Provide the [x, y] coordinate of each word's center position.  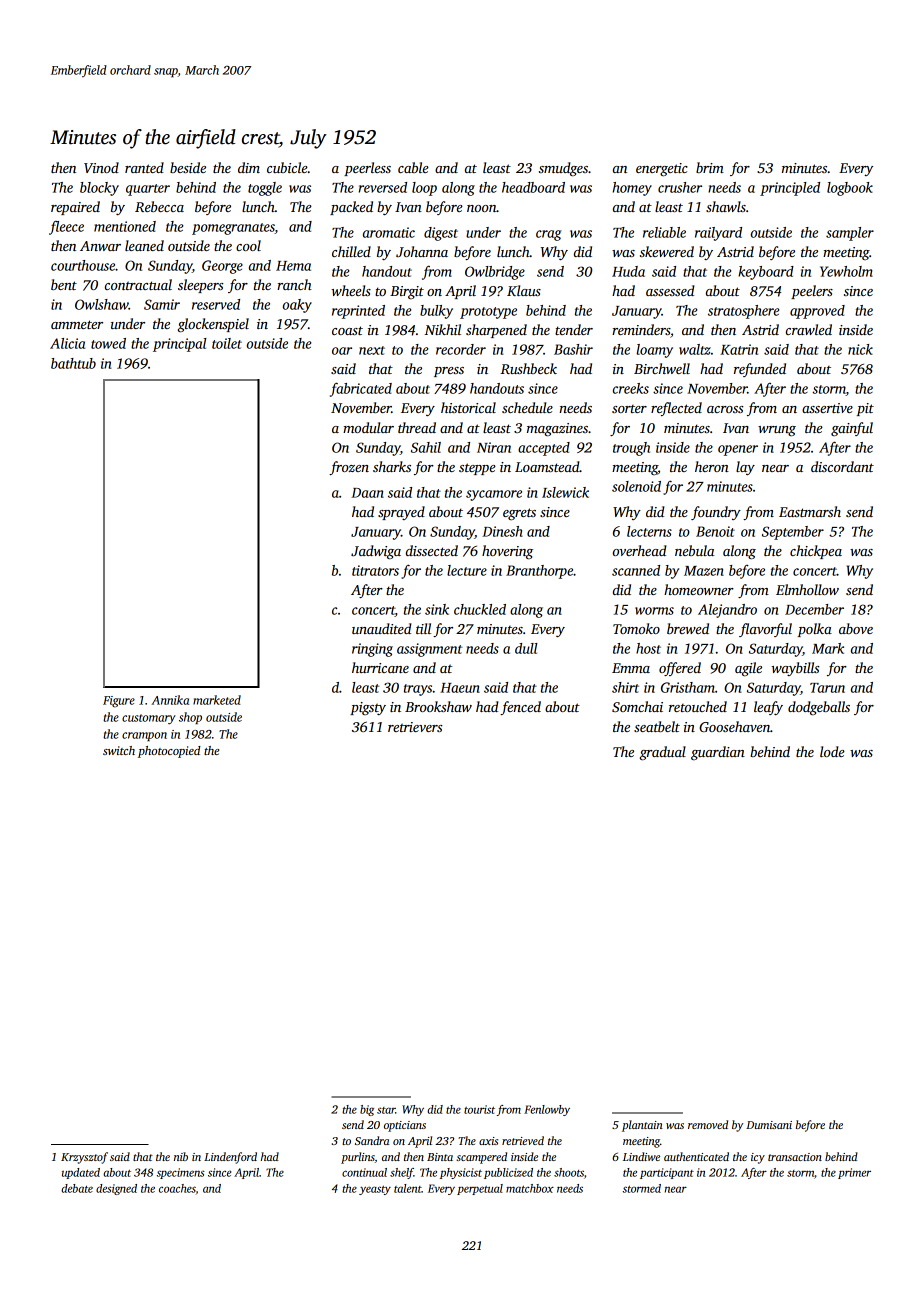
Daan [367, 493]
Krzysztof [84, 1158]
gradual [663, 753]
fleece [66, 228]
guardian [718, 753]
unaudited [381, 628]
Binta [440, 1157]
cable [413, 167]
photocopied [169, 752]
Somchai [637, 706]
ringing [372, 650]
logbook [850, 189]
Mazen [704, 571]
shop [190, 718]
